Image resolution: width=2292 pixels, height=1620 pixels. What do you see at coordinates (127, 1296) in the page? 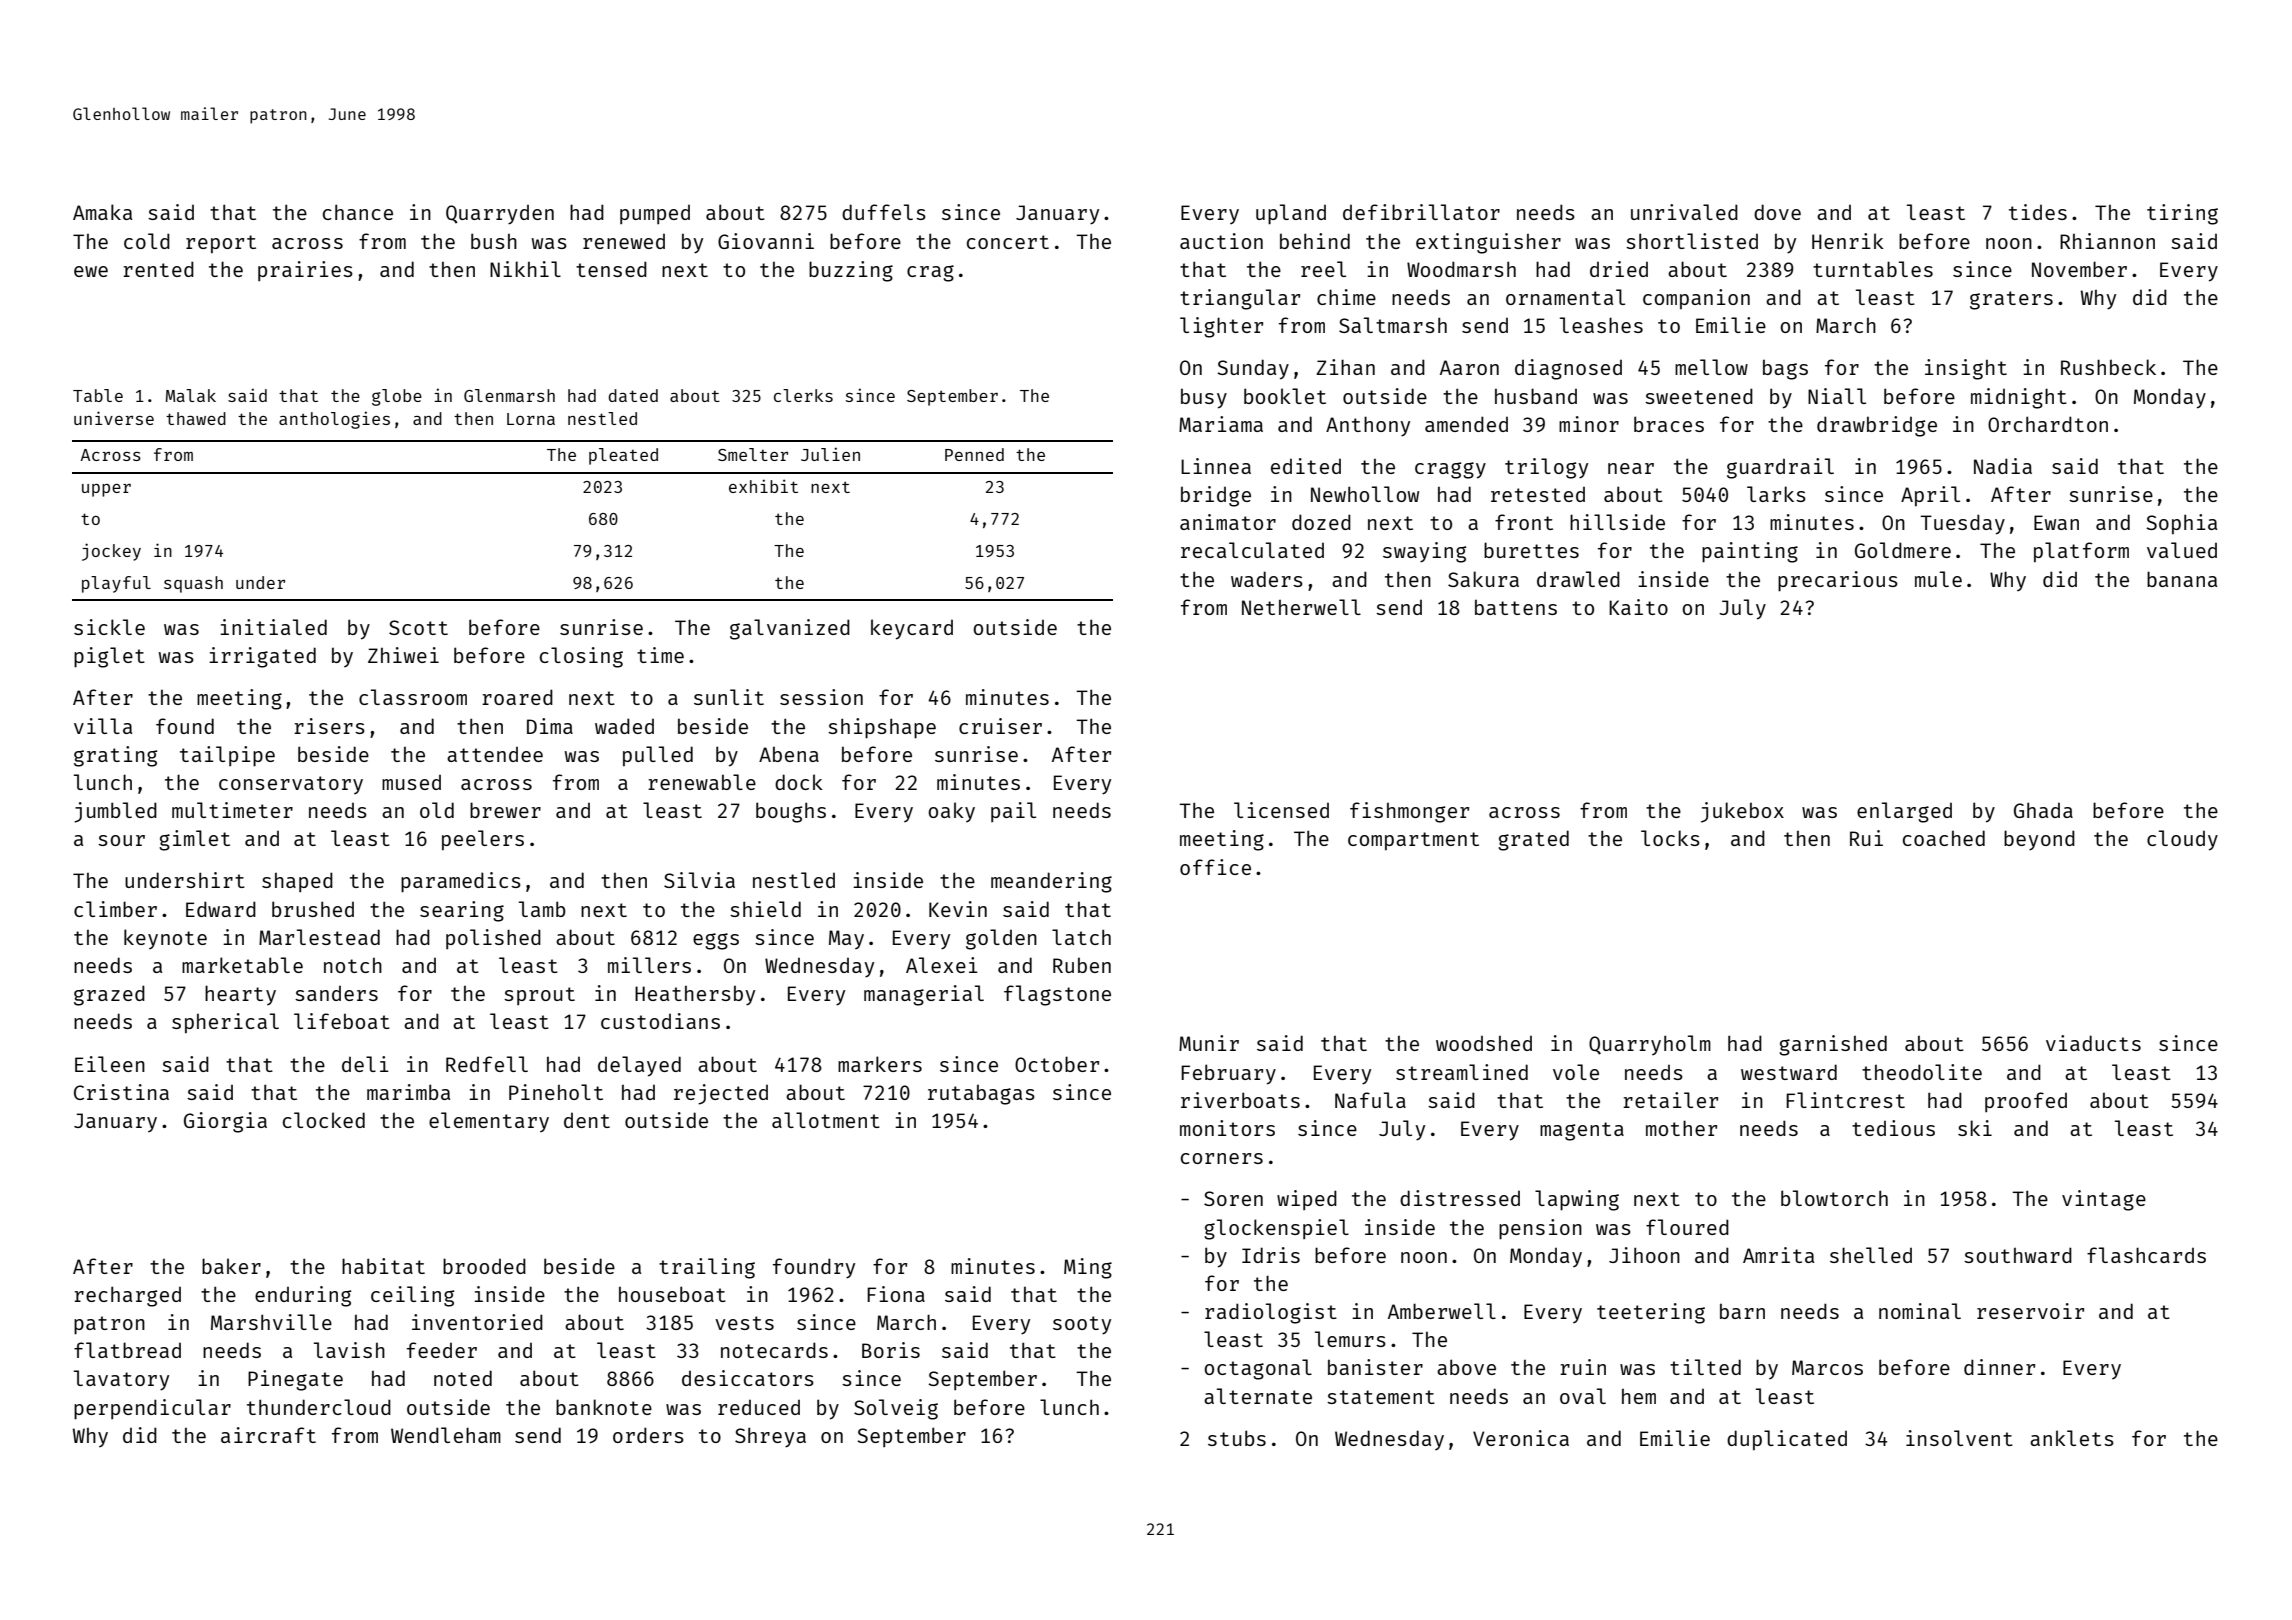
I see `recharged` at bounding box center [127, 1296].
